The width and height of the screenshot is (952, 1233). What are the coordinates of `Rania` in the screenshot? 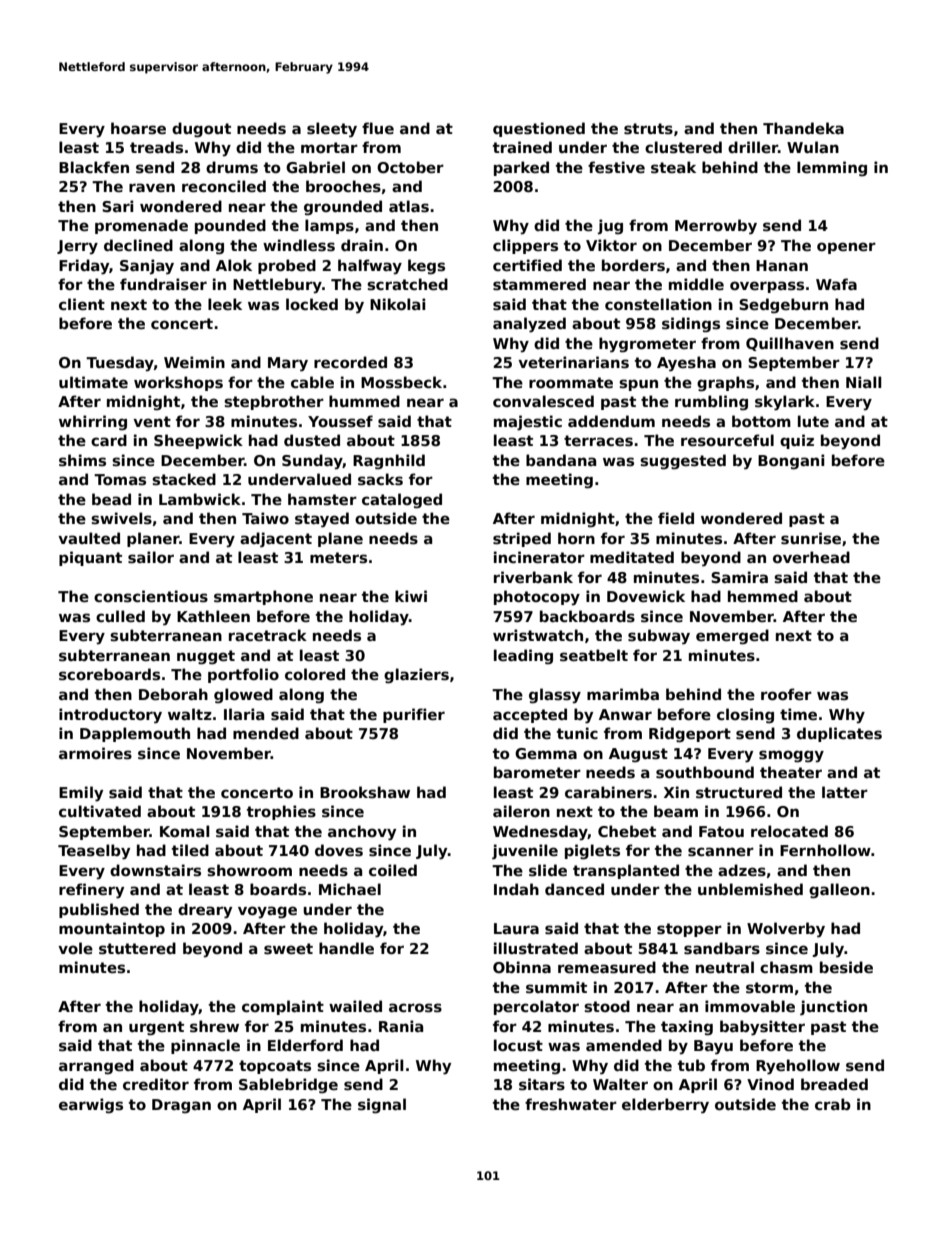 It's located at (401, 1026).
